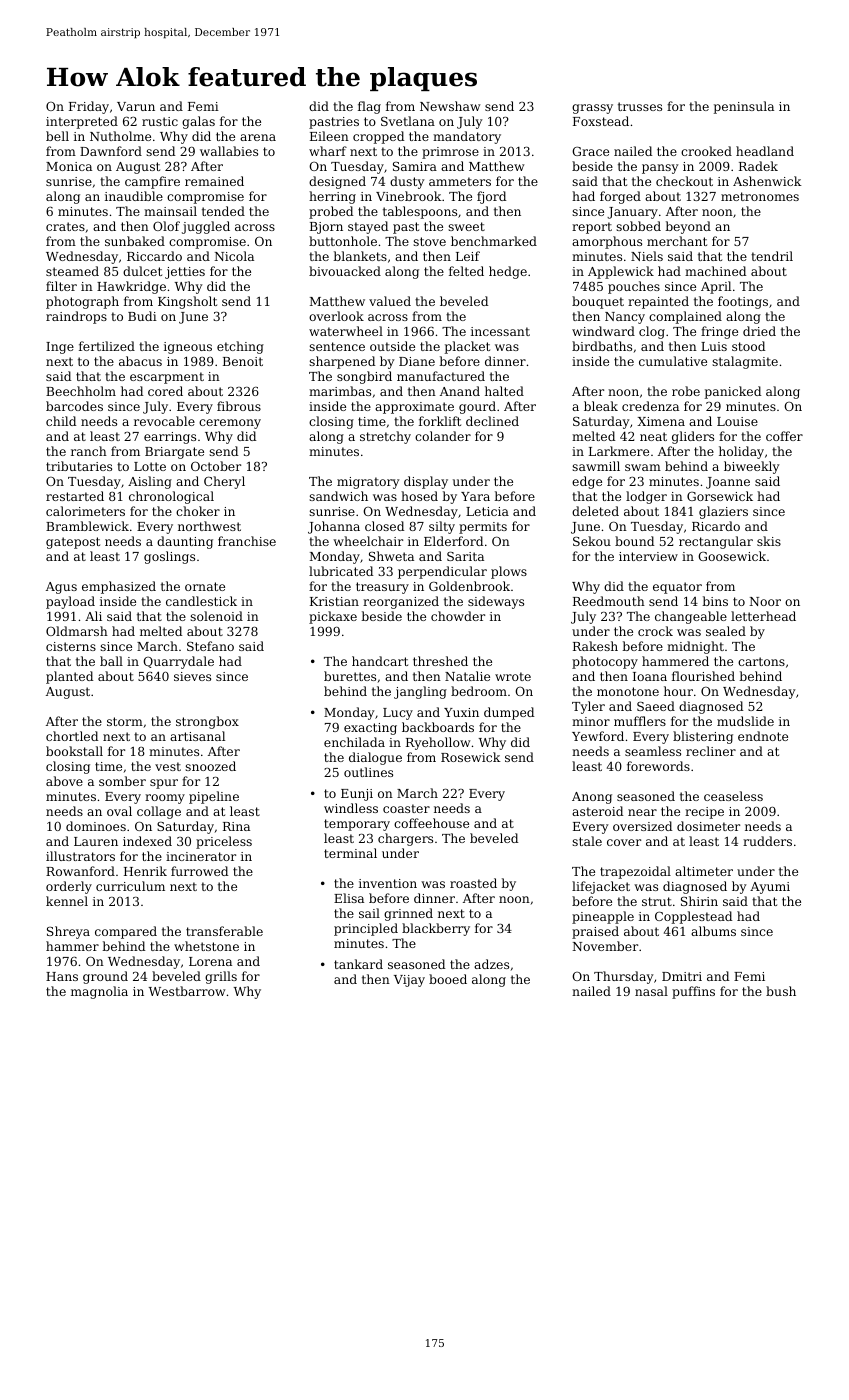  Describe the element at coordinates (601, 406) in the document. I see `bleak` at that location.
